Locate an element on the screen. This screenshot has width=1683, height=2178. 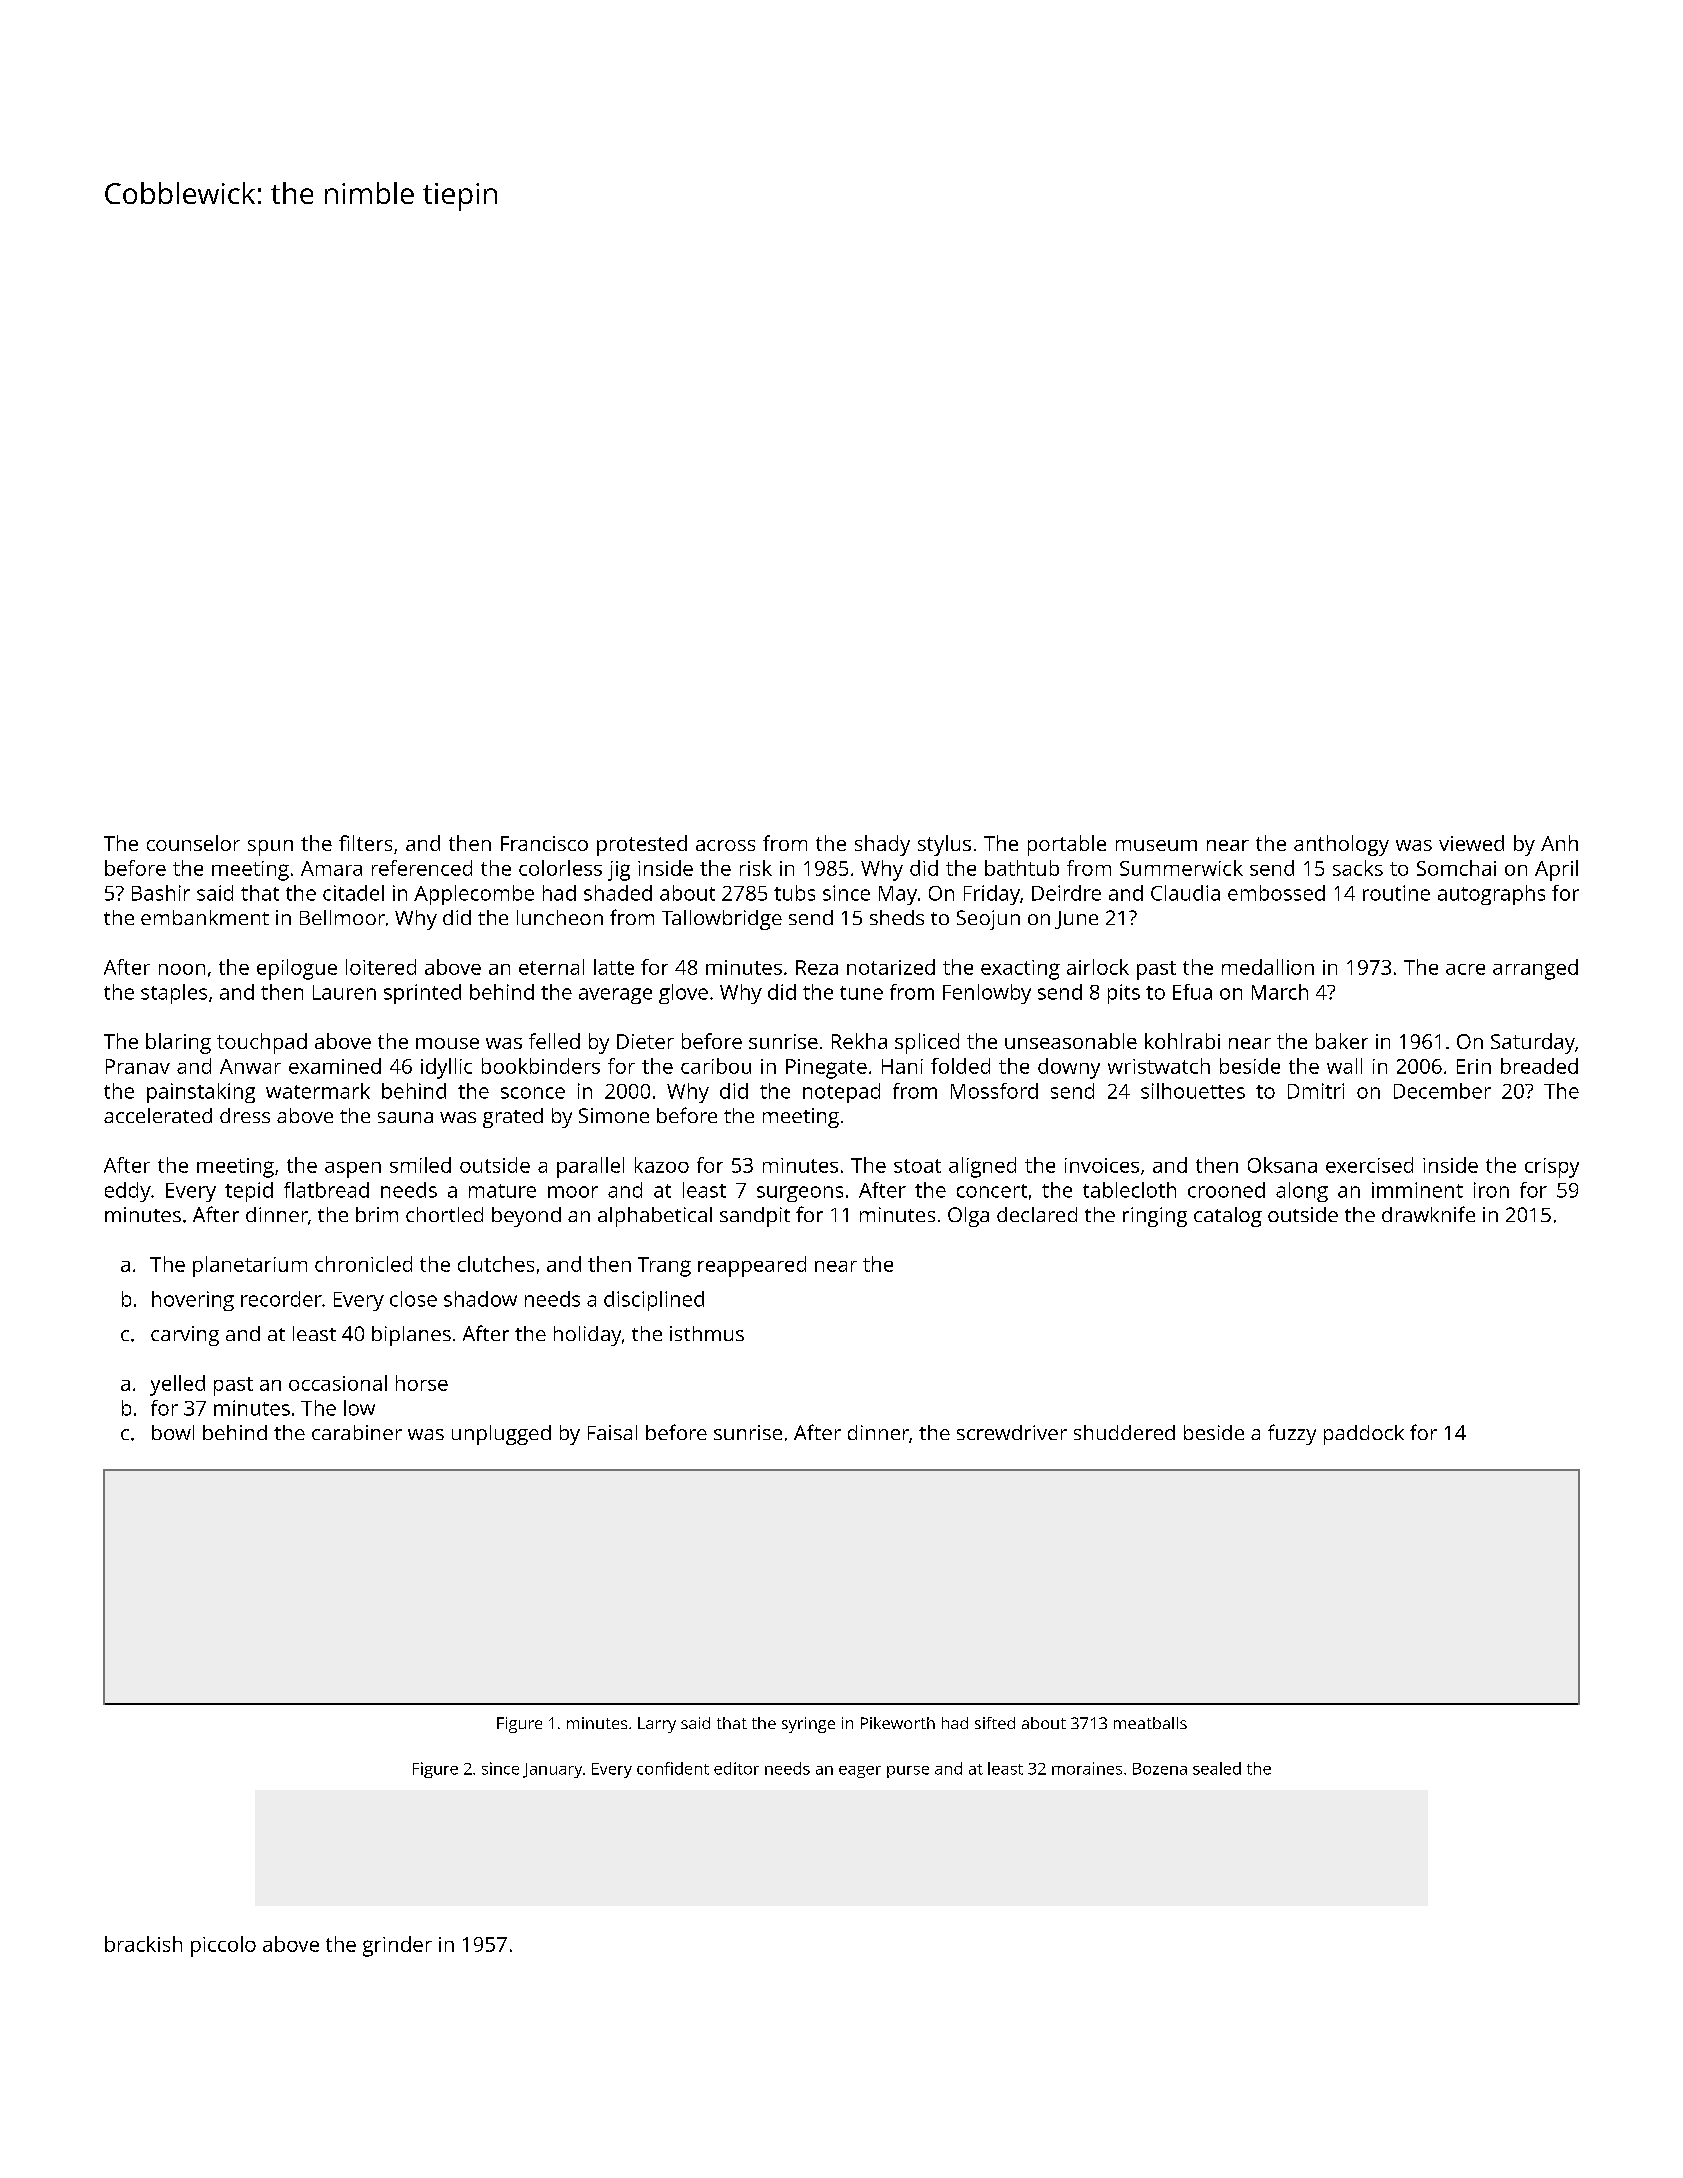
sealed is located at coordinates (1217, 1768).
